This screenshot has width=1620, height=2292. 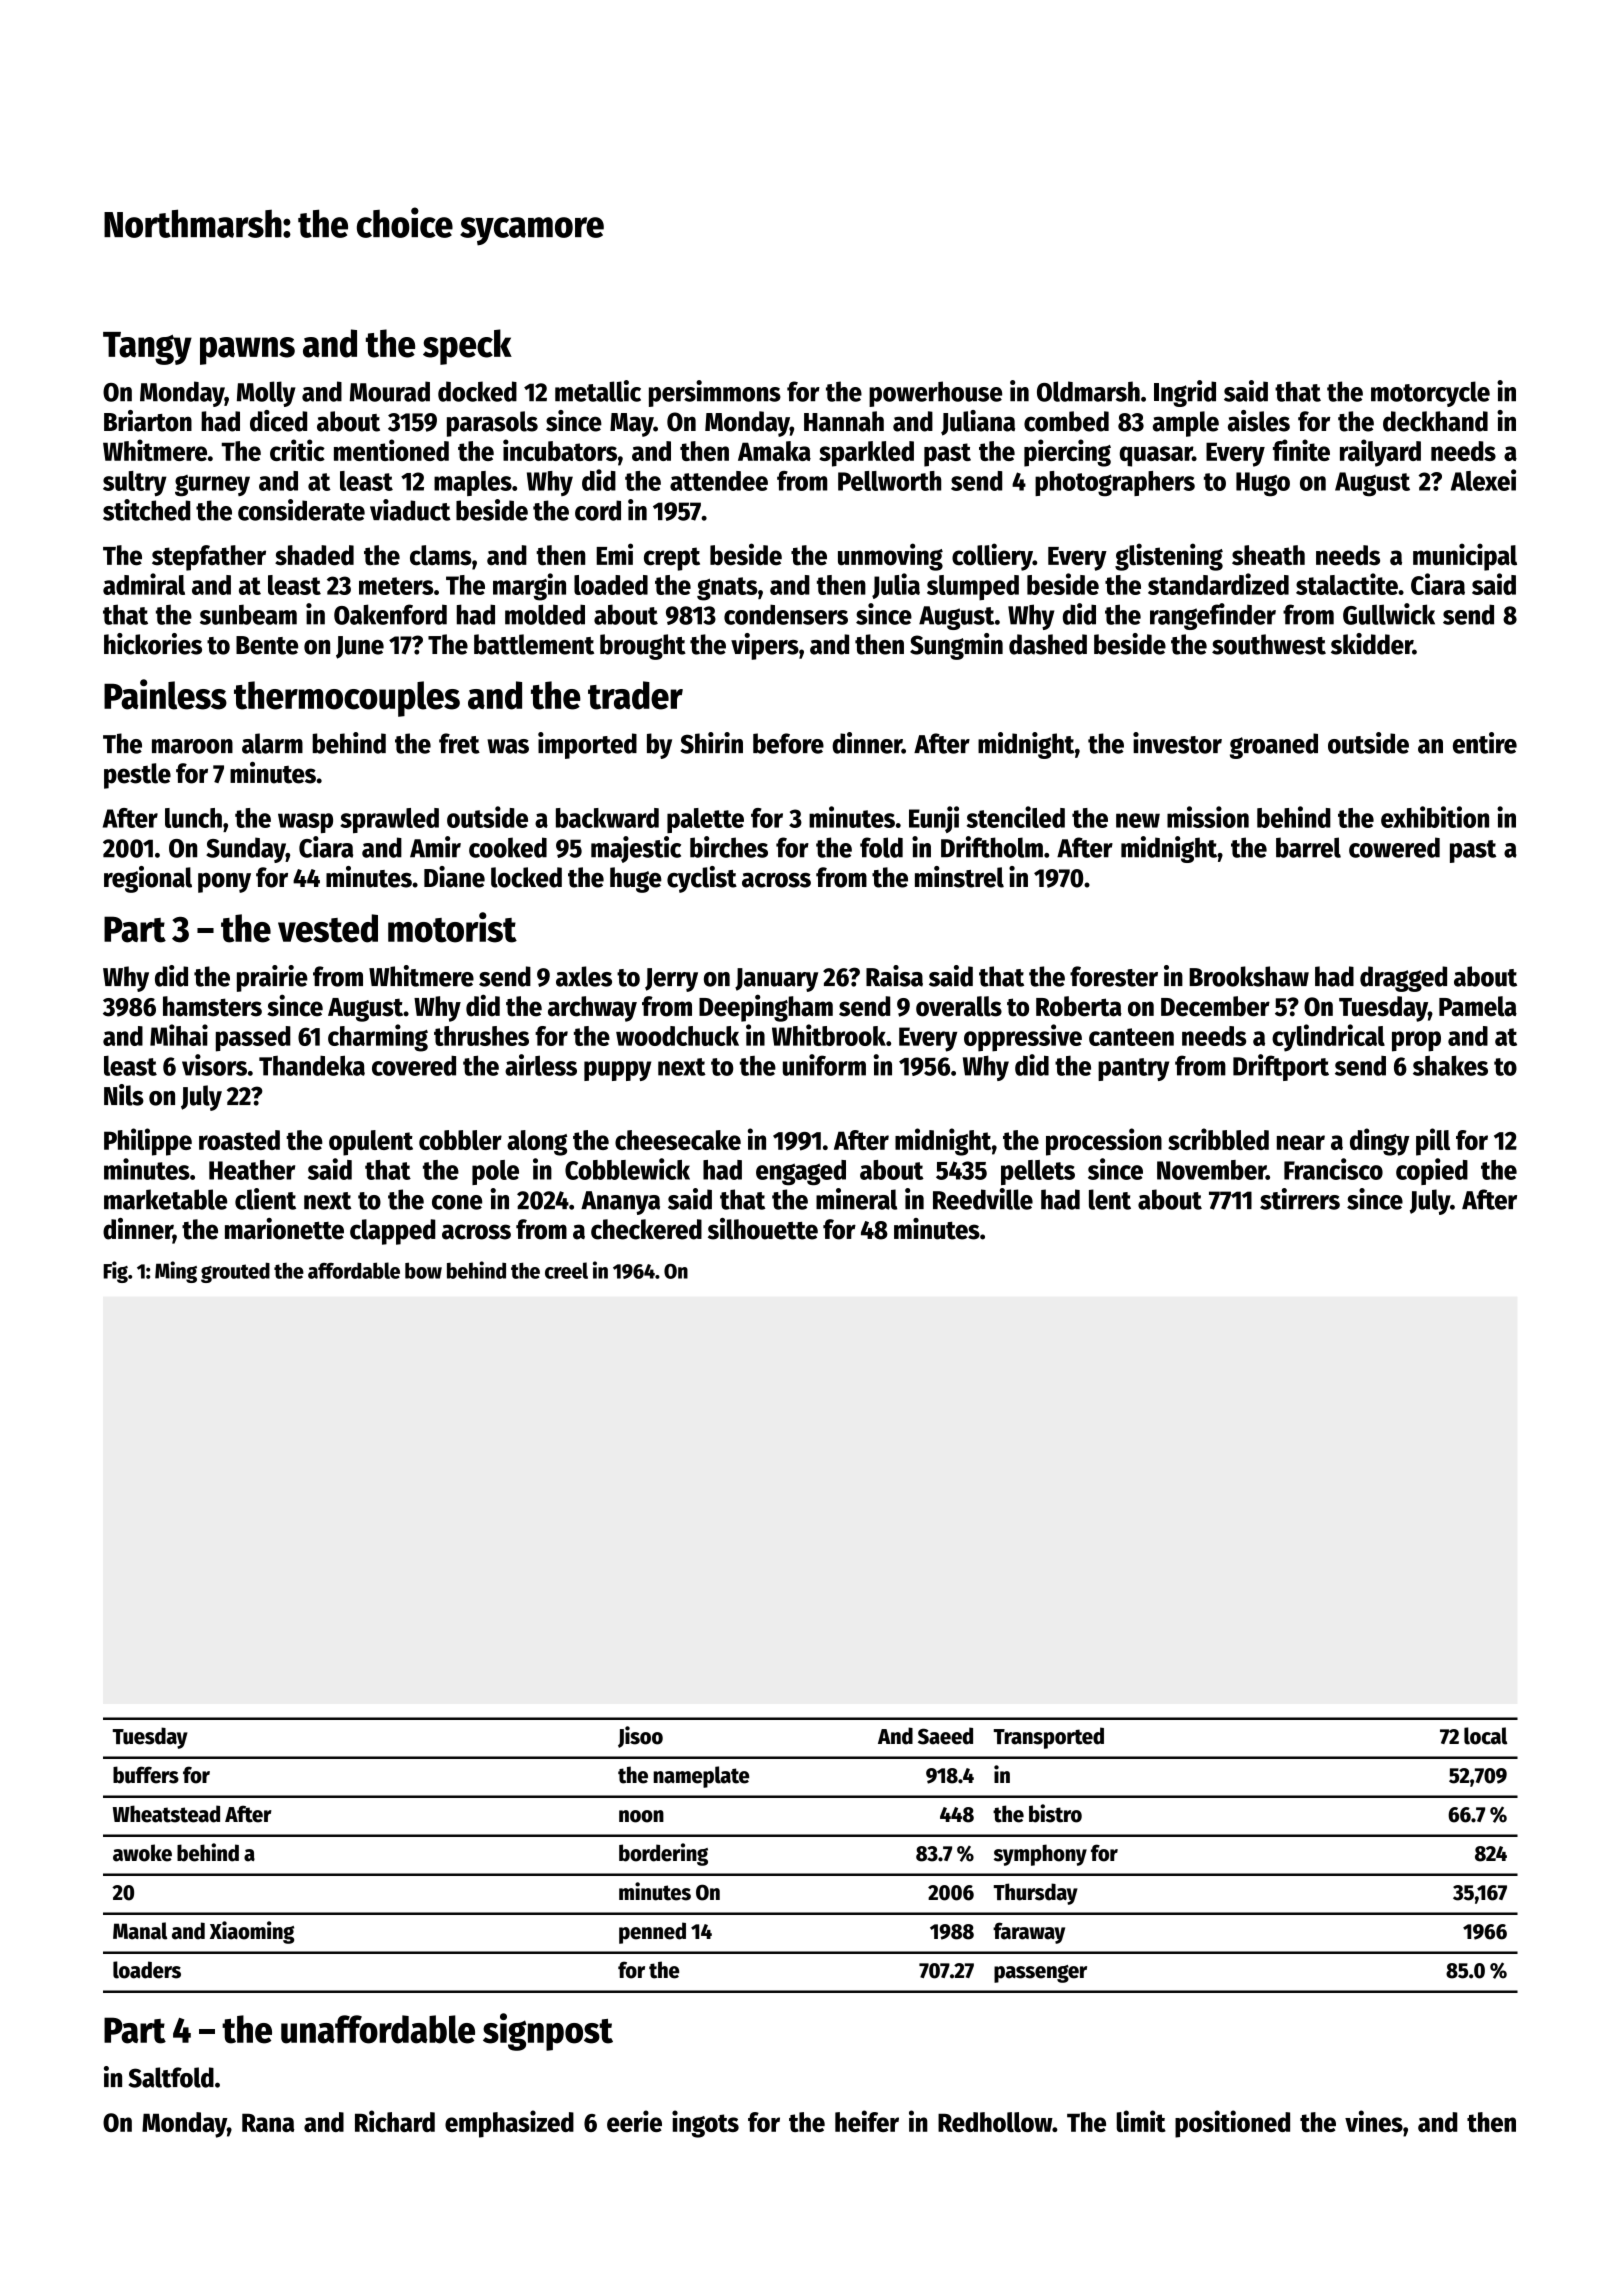 I want to click on Reedville, so click(x=983, y=1199).
